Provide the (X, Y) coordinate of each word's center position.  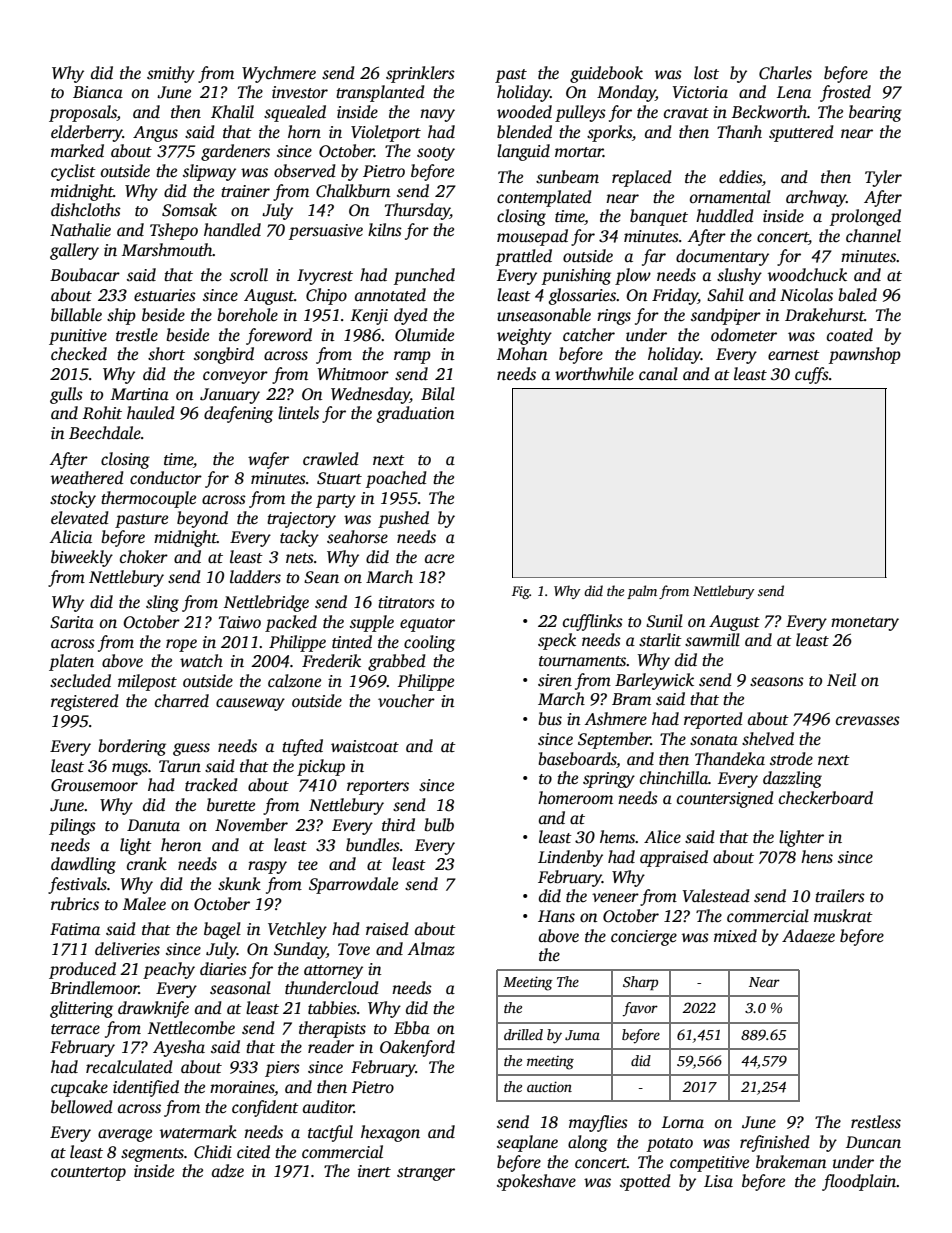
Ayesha (179, 1048)
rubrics (75, 904)
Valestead (716, 896)
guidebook (606, 74)
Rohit (102, 413)
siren (555, 680)
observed (305, 171)
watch (201, 661)
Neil (841, 679)
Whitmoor (353, 374)
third (398, 825)
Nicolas (806, 295)
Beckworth (769, 112)
